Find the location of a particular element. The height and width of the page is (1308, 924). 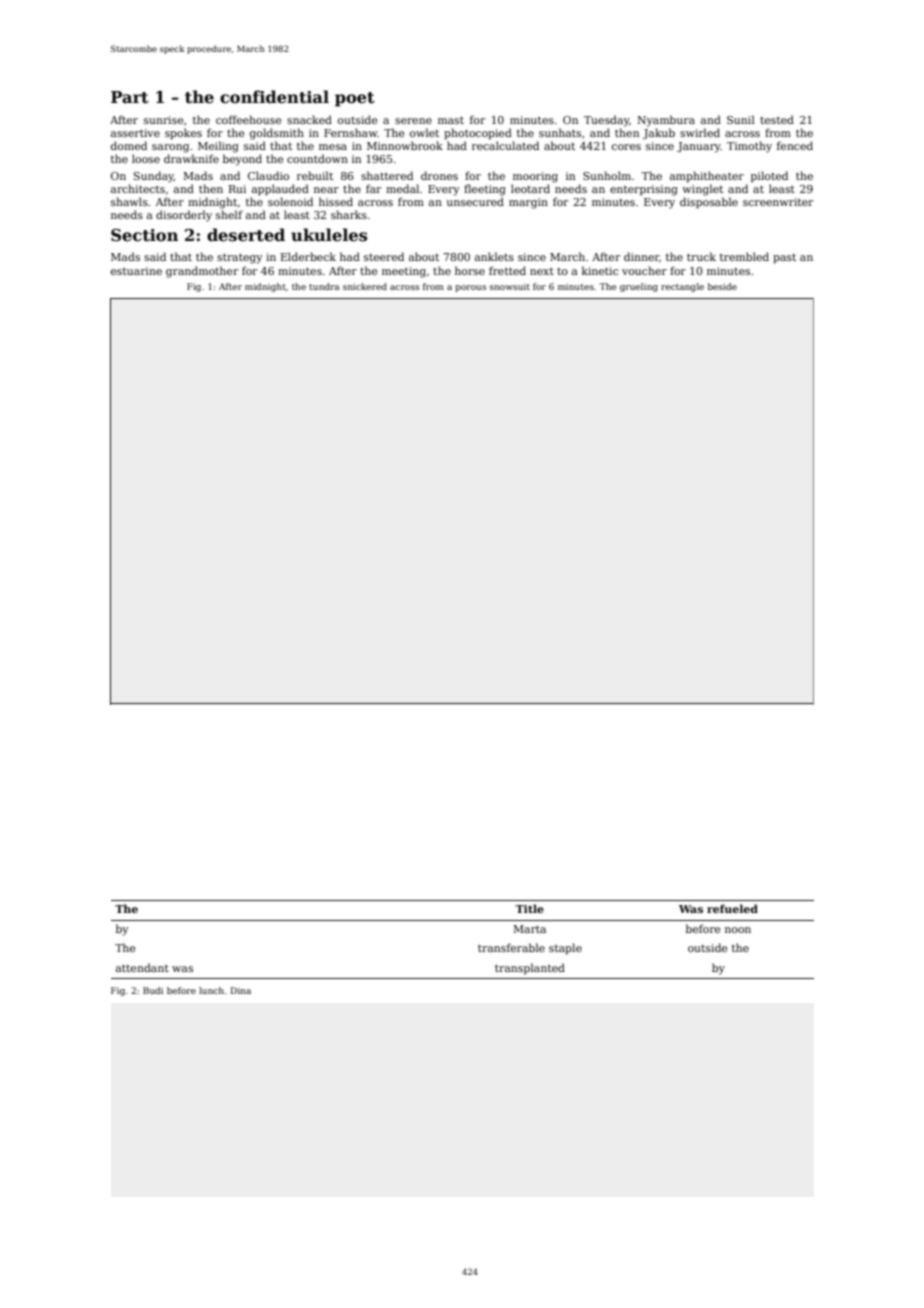

mast is located at coordinates (451, 120).
